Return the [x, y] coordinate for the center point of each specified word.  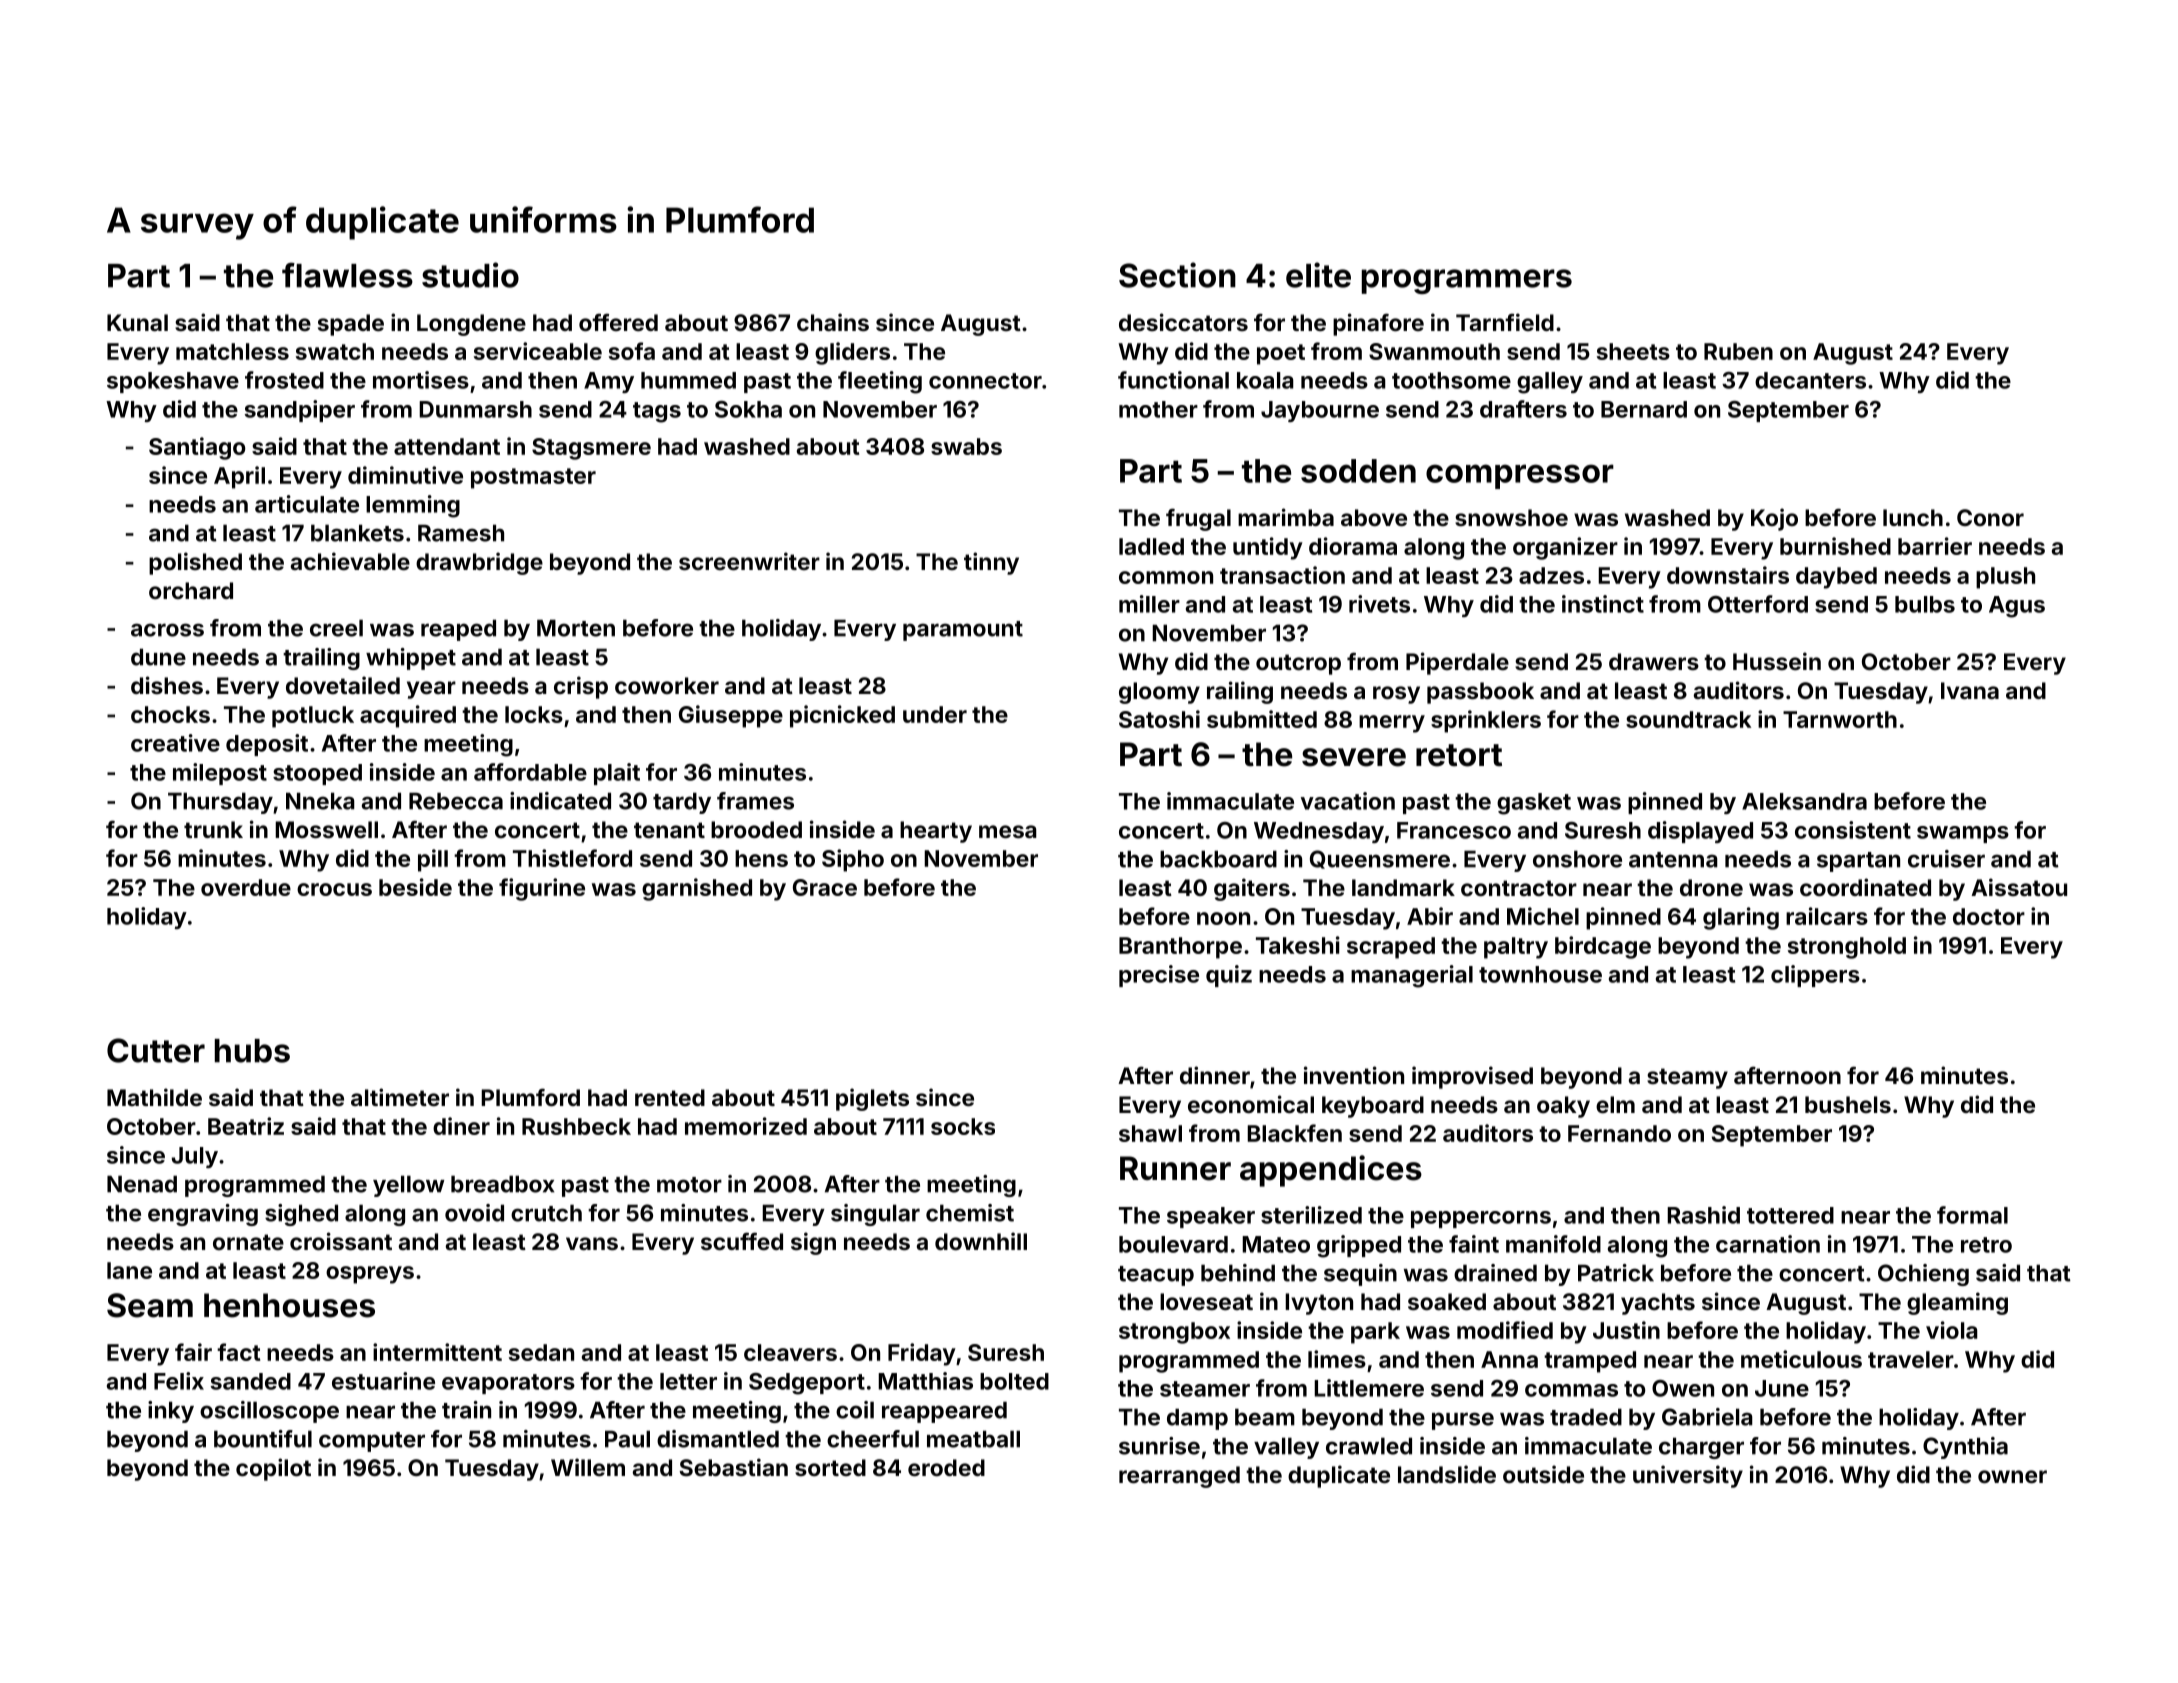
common [1166, 577]
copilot [273, 1469]
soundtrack [1688, 719]
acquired [408, 716]
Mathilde [154, 1097]
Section [1177, 275]
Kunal [137, 322]
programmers [1467, 281]
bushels [1848, 1104]
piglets [872, 1099]
